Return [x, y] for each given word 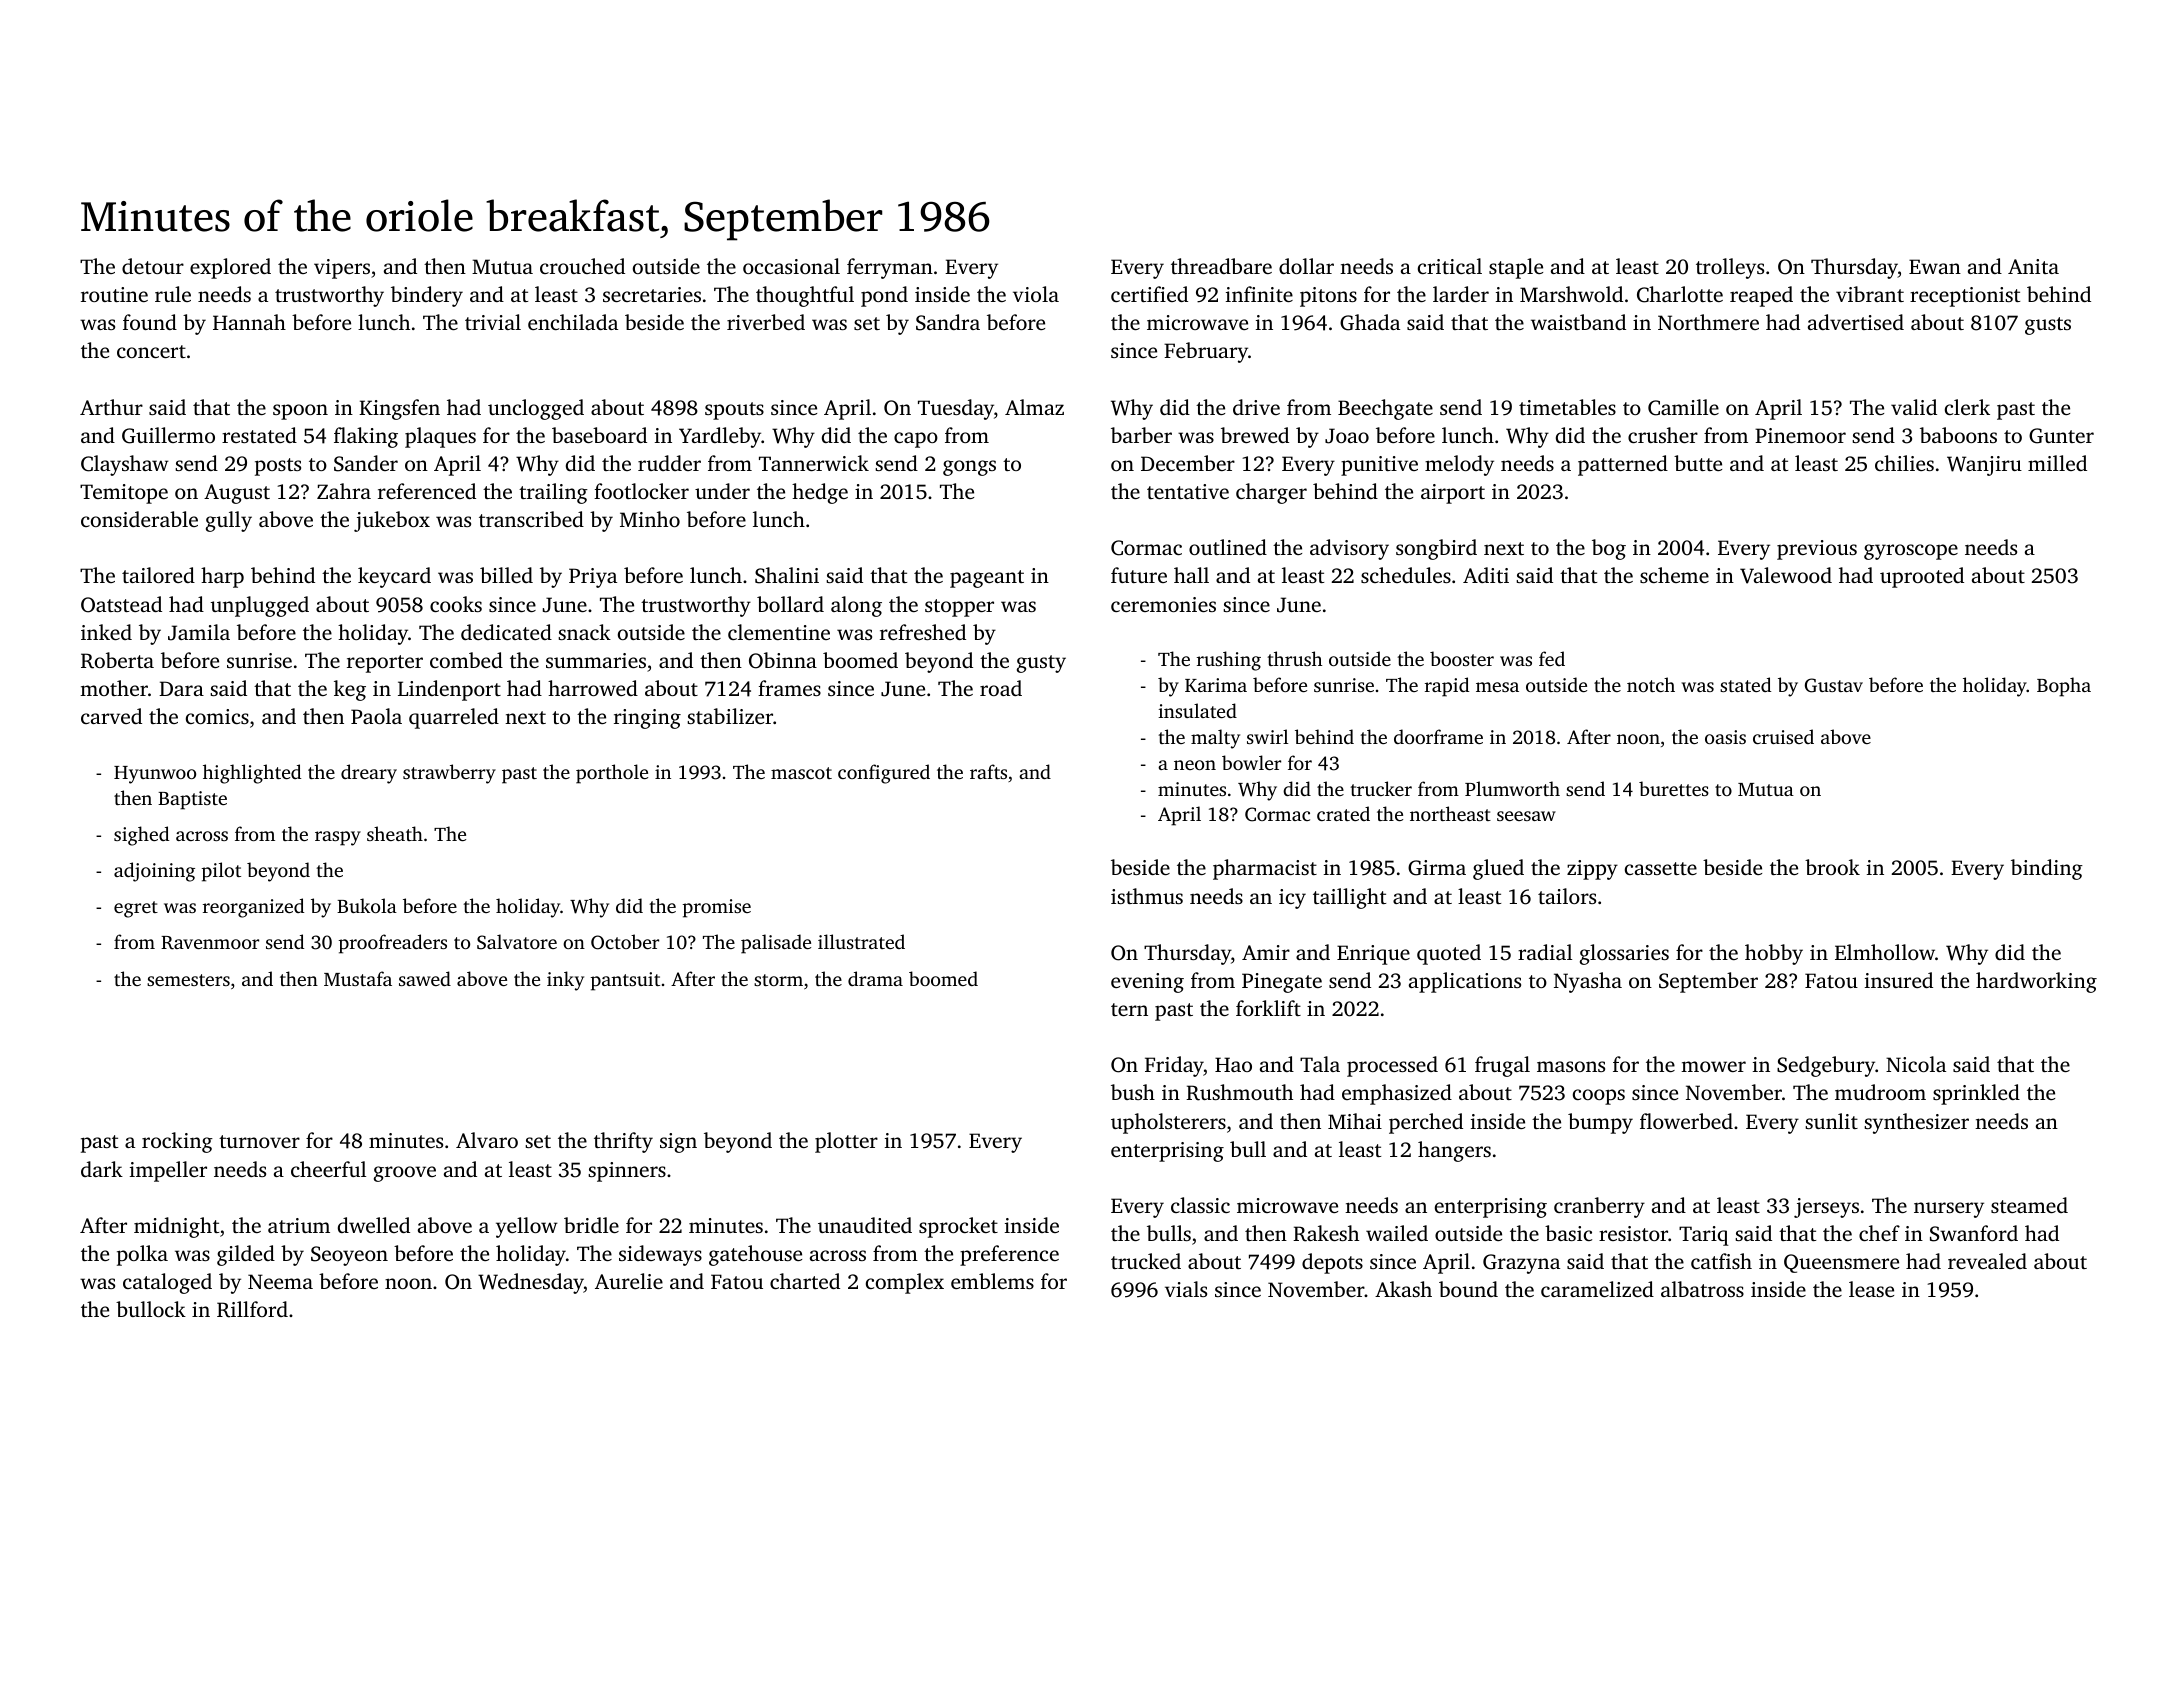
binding [2047, 869]
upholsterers [1168, 1123]
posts [278, 467]
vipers [342, 269]
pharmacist [1265, 869]
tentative [1188, 491]
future [1139, 575]
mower [1713, 1066]
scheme [1674, 575]
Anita [2033, 266]
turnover [259, 1141]
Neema [280, 1281]
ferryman [890, 268]
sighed [141, 836]
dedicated [506, 632]
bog [1609, 549]
